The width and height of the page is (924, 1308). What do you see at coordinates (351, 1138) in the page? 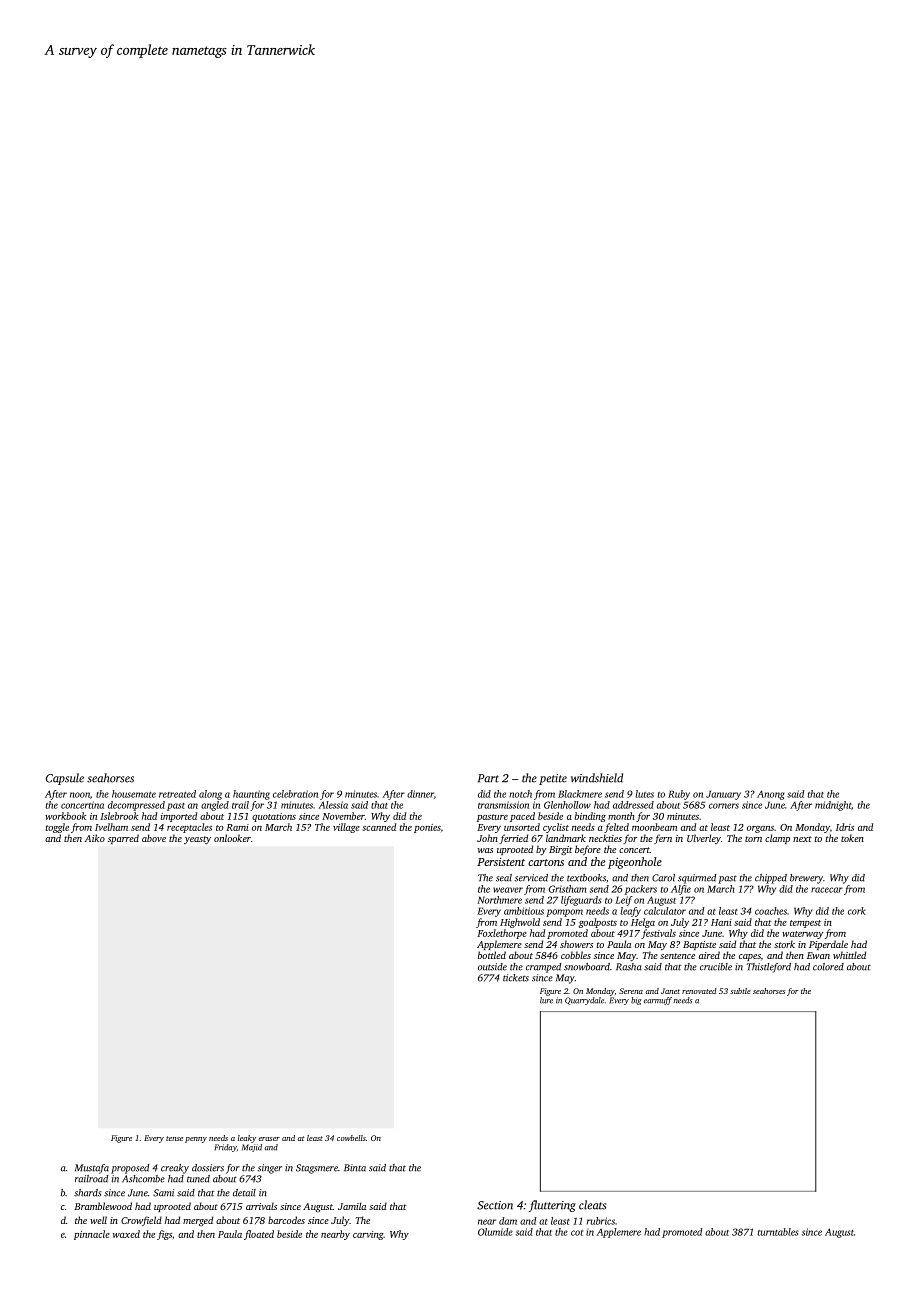
I see `cowbells` at bounding box center [351, 1138].
